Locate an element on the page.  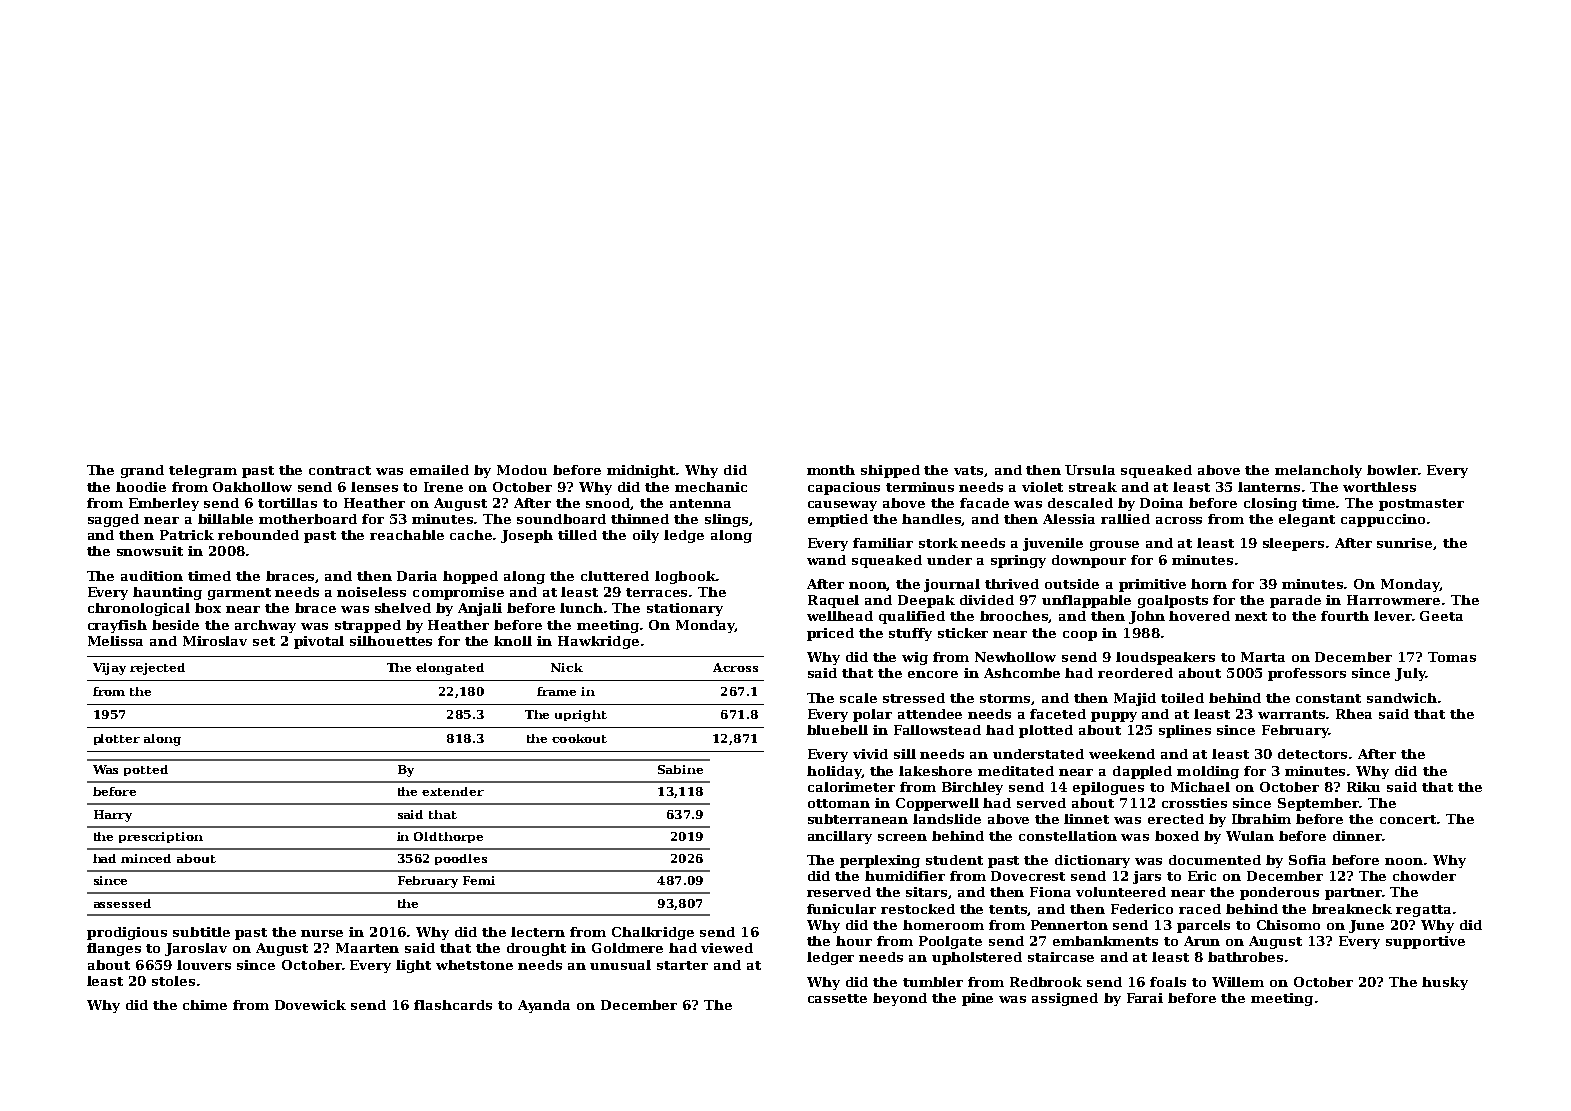
homeroom is located at coordinates (943, 925).
